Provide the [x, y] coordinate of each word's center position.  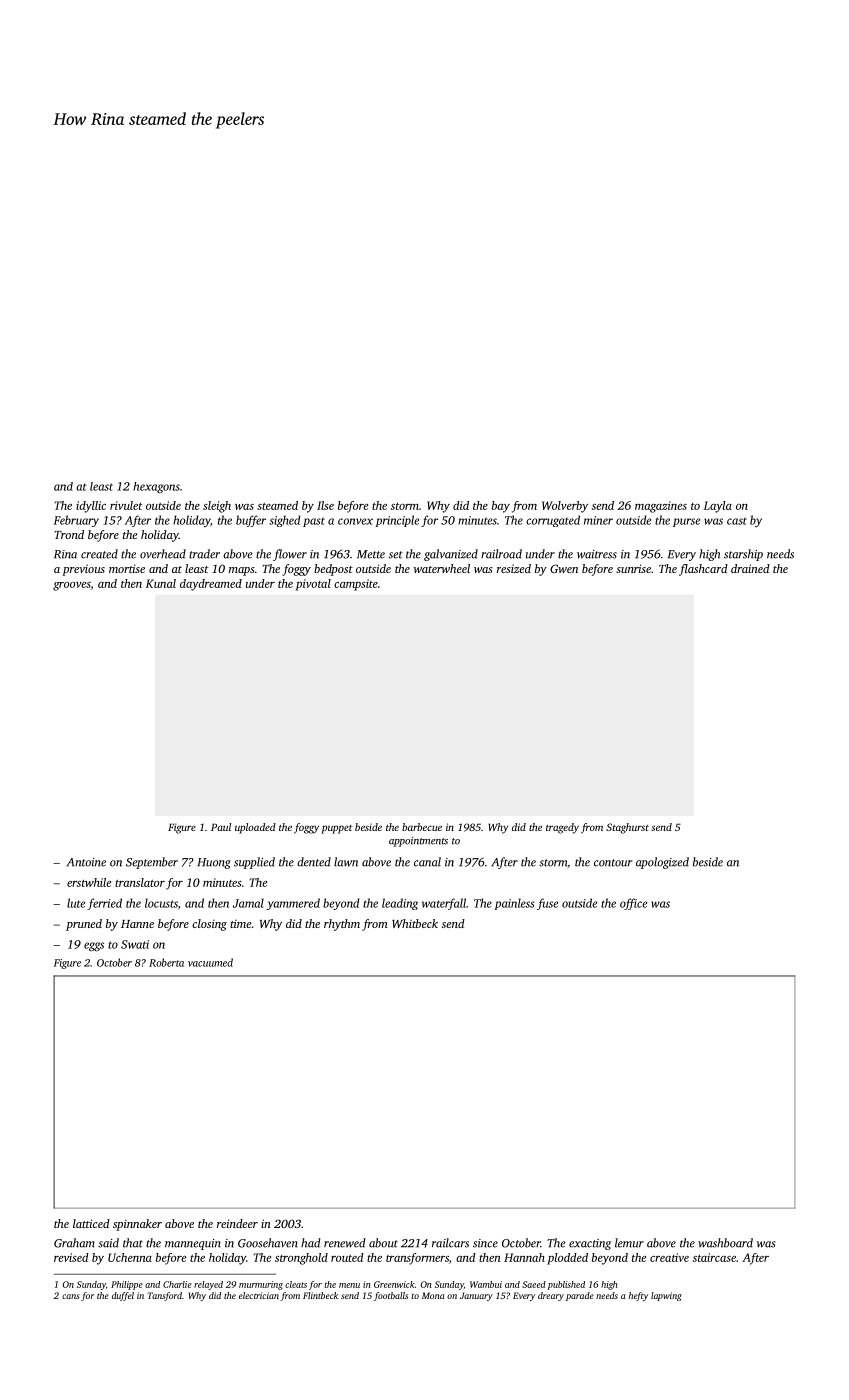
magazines [661, 507]
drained [750, 568]
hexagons [156, 488]
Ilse [325, 505]
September [152, 863]
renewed [345, 1243]
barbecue [422, 827]
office [633, 904]
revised [71, 1257]
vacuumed [210, 962]
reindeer [237, 1223]
